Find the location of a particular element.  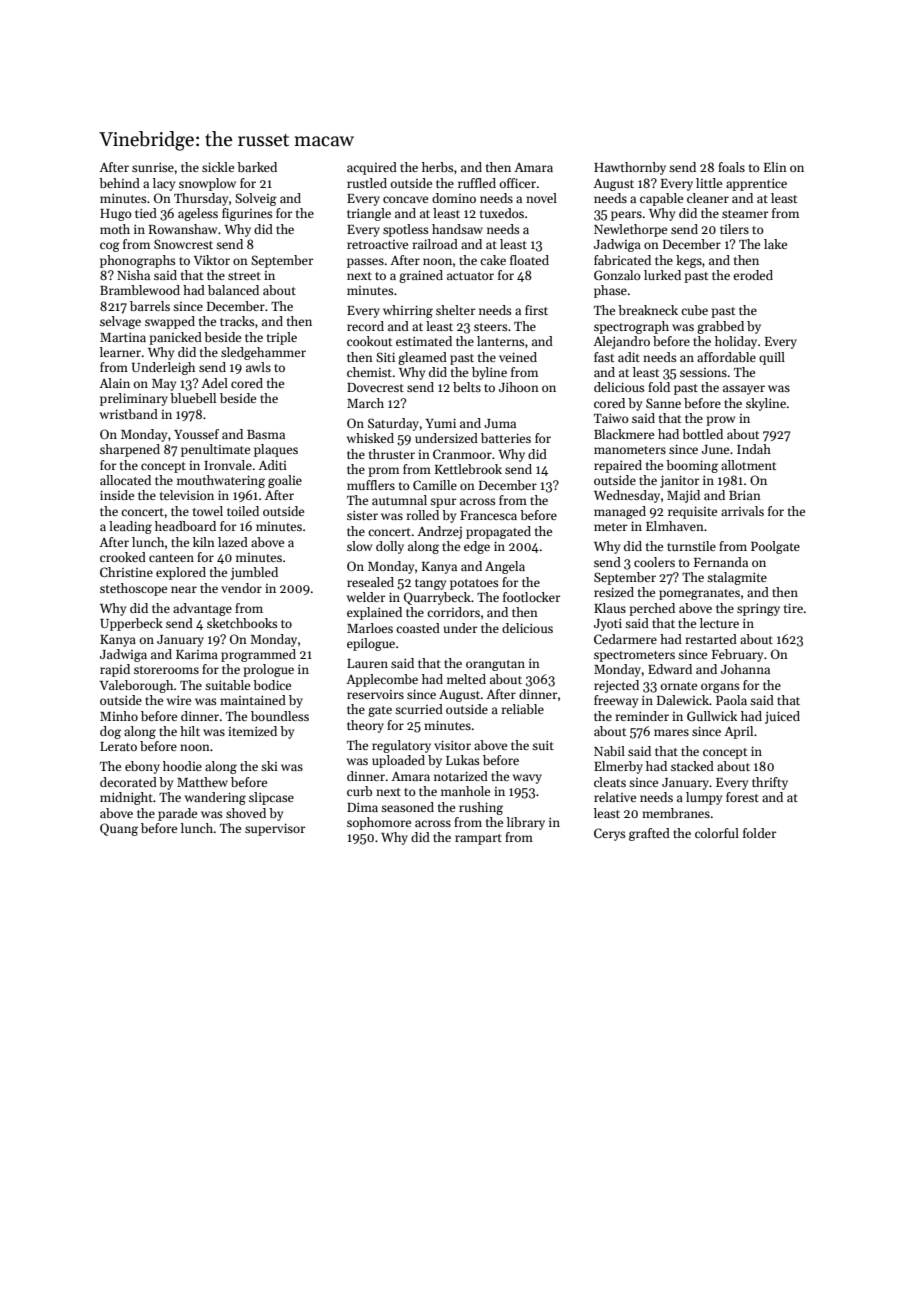

herbs is located at coordinates (437, 167).
